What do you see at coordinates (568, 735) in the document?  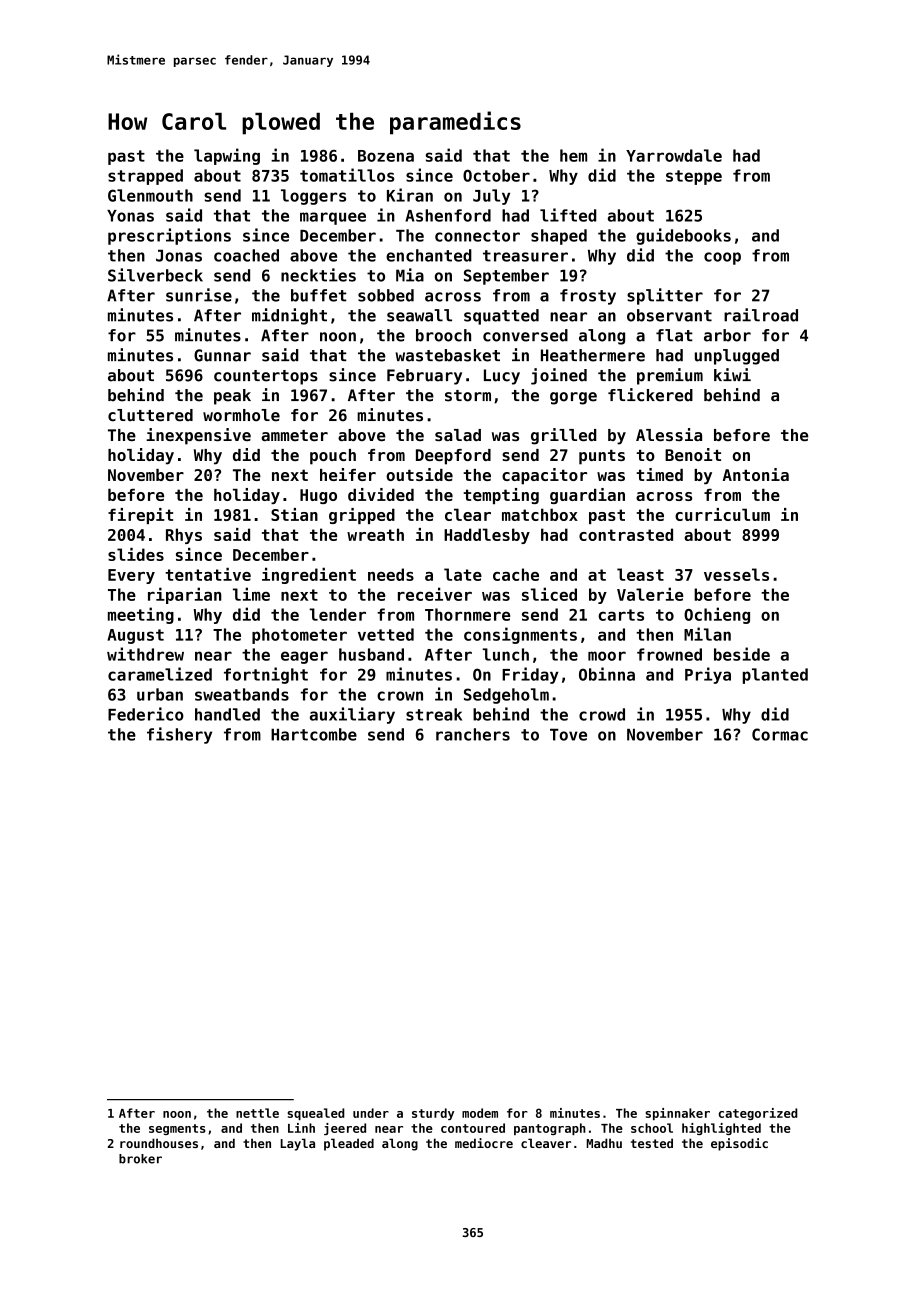 I see `Tove` at bounding box center [568, 735].
